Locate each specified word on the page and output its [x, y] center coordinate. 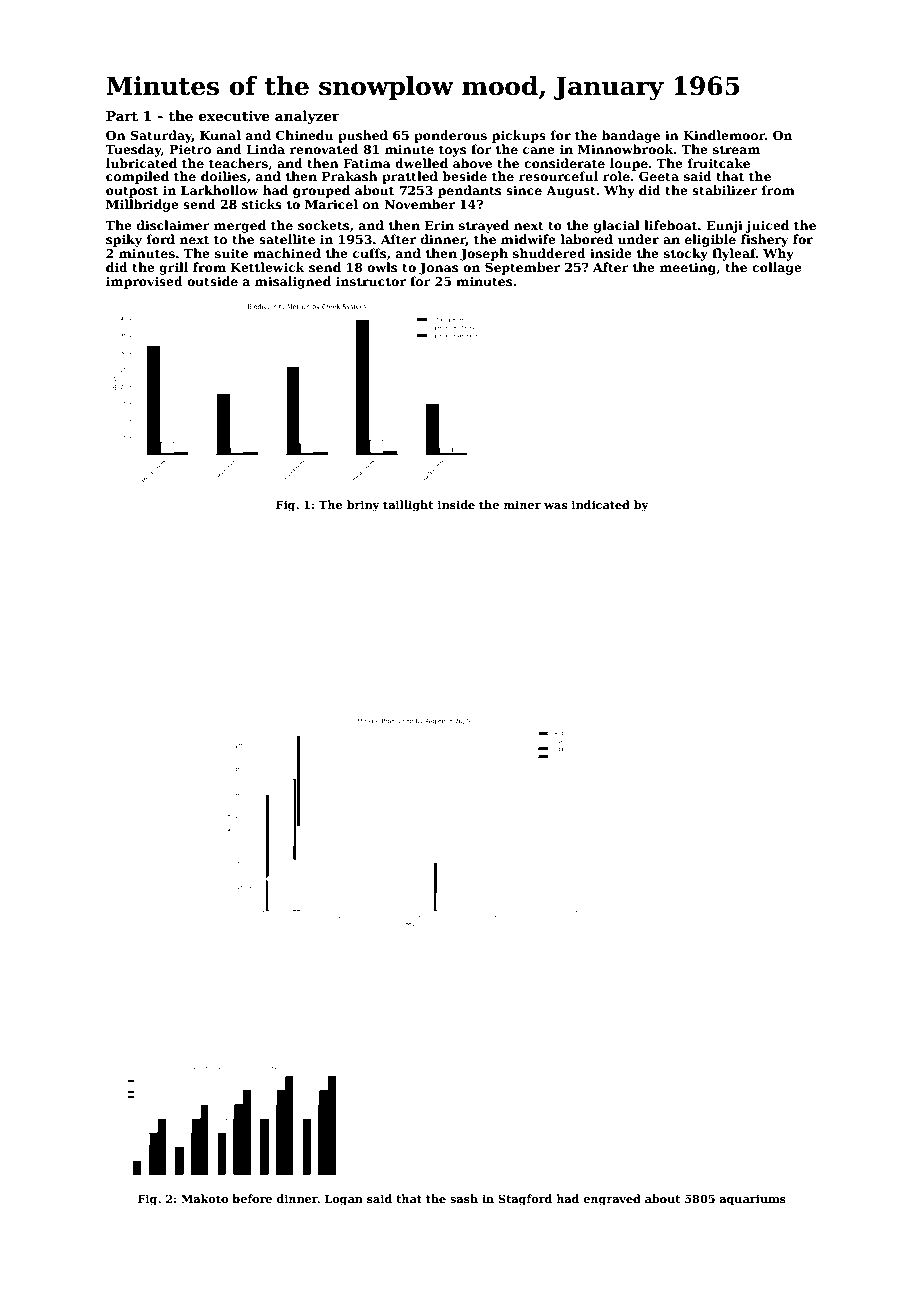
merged [240, 226]
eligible [710, 240]
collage [777, 268]
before [252, 1198]
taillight [408, 506]
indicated [601, 504]
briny [363, 506]
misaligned [293, 282]
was [555, 506]
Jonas [438, 269]
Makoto [204, 1198]
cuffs [369, 253]
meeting [688, 268]
